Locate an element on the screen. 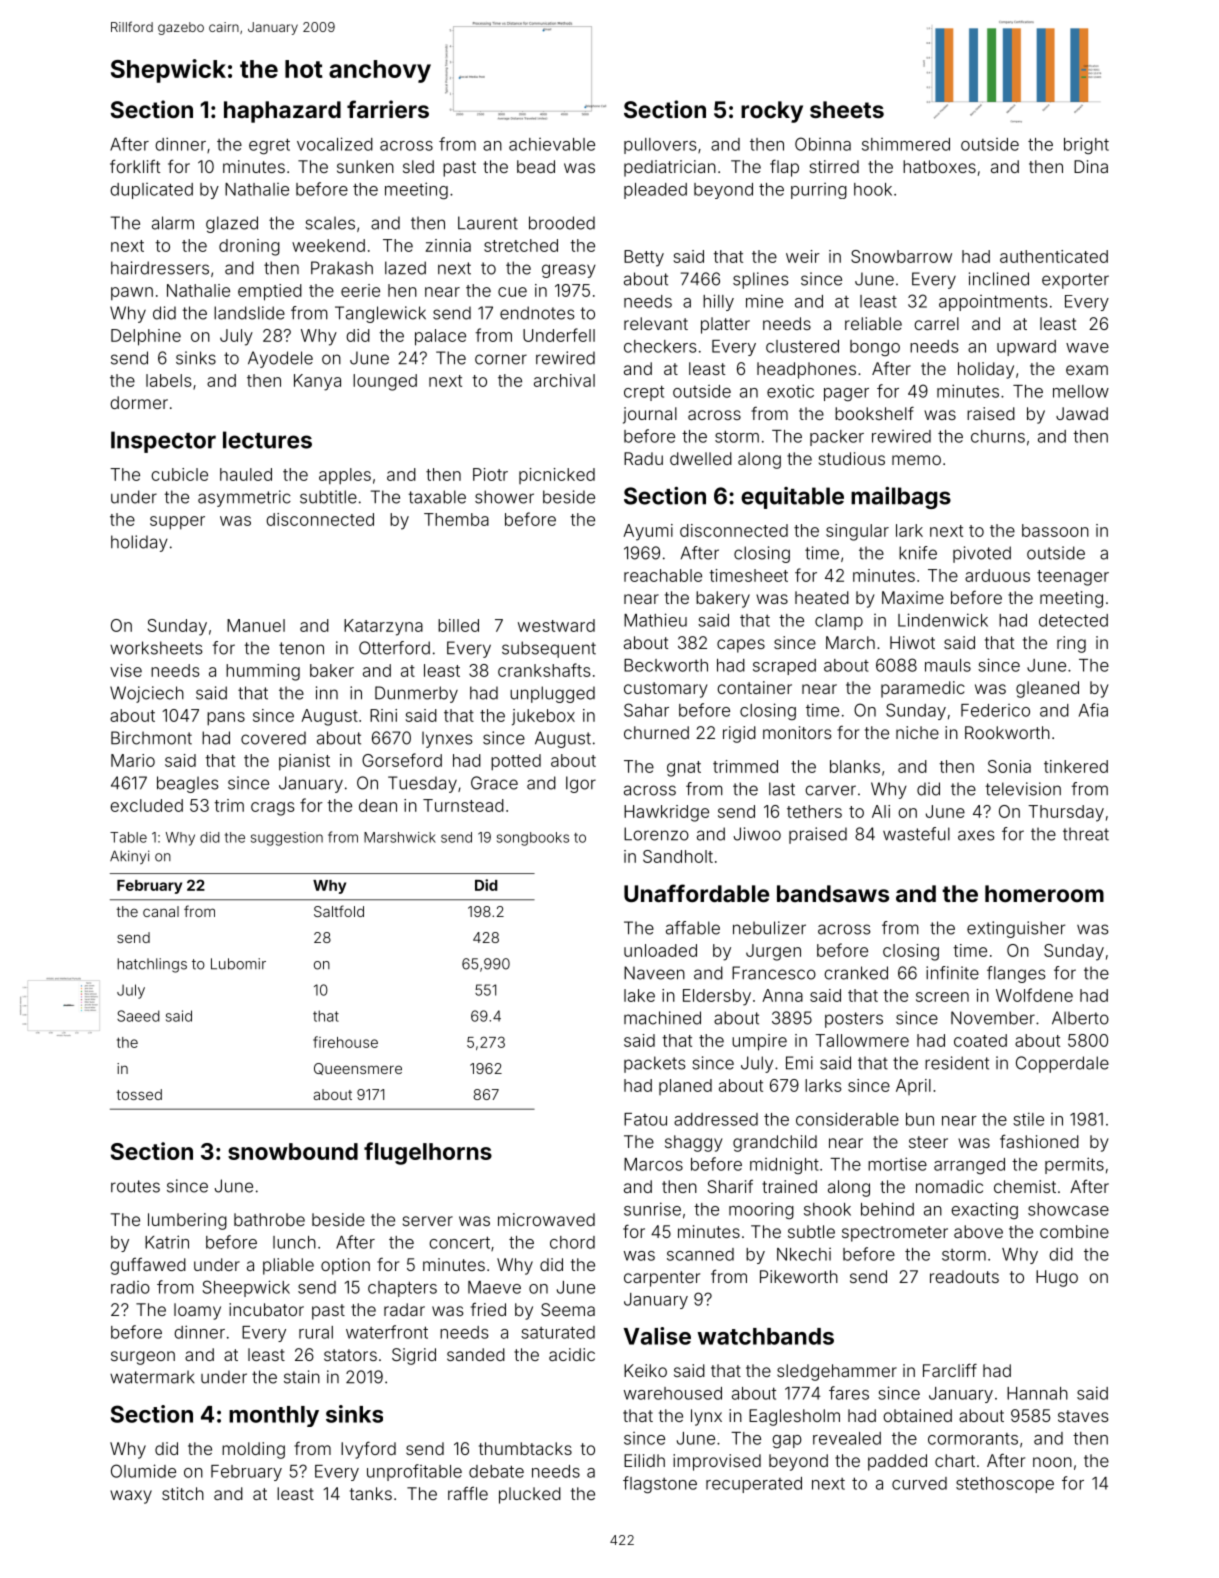 The width and height of the screenshot is (1219, 1578). upward is located at coordinates (1026, 348).
